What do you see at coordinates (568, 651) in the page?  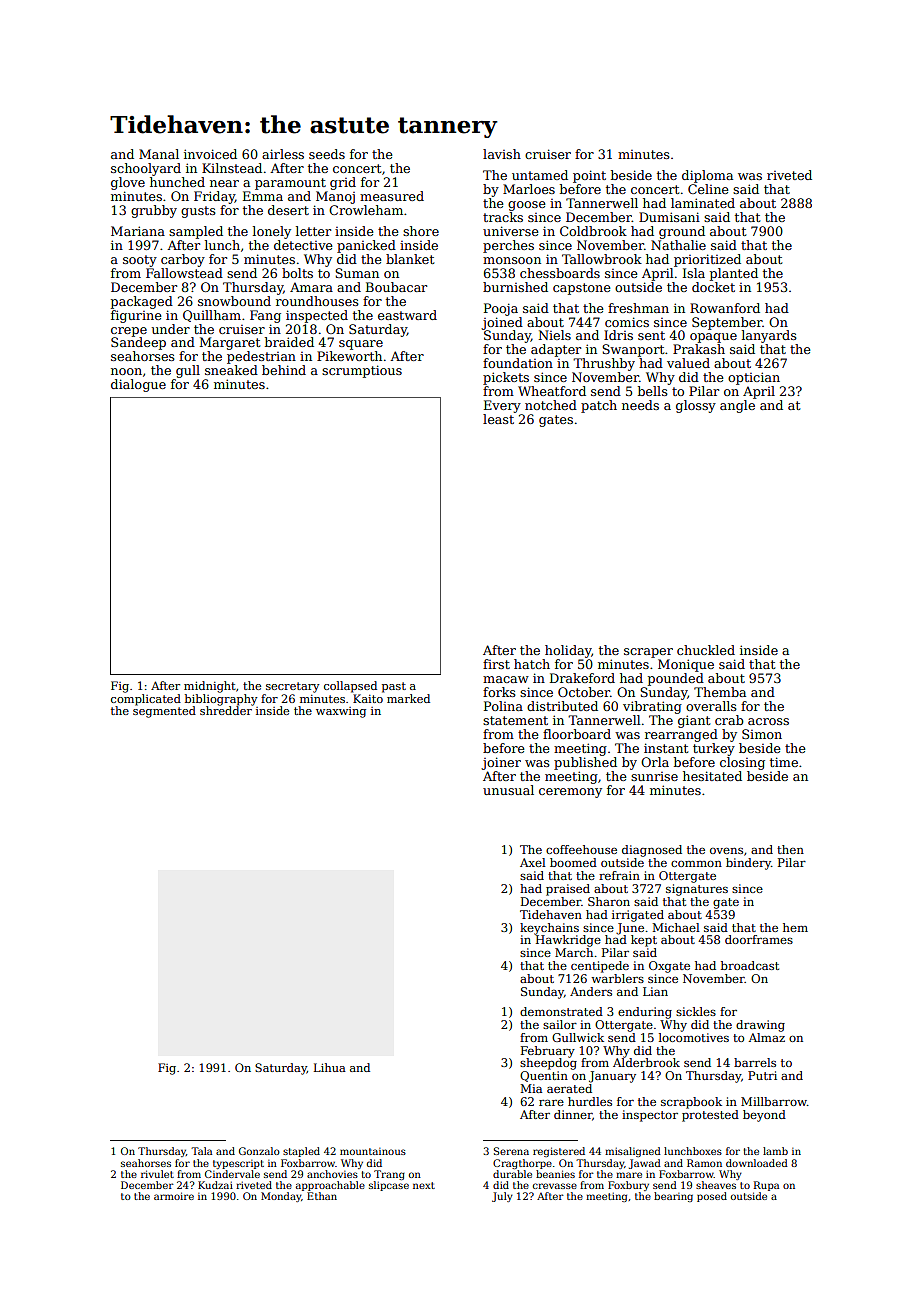 I see `holiday` at bounding box center [568, 651].
